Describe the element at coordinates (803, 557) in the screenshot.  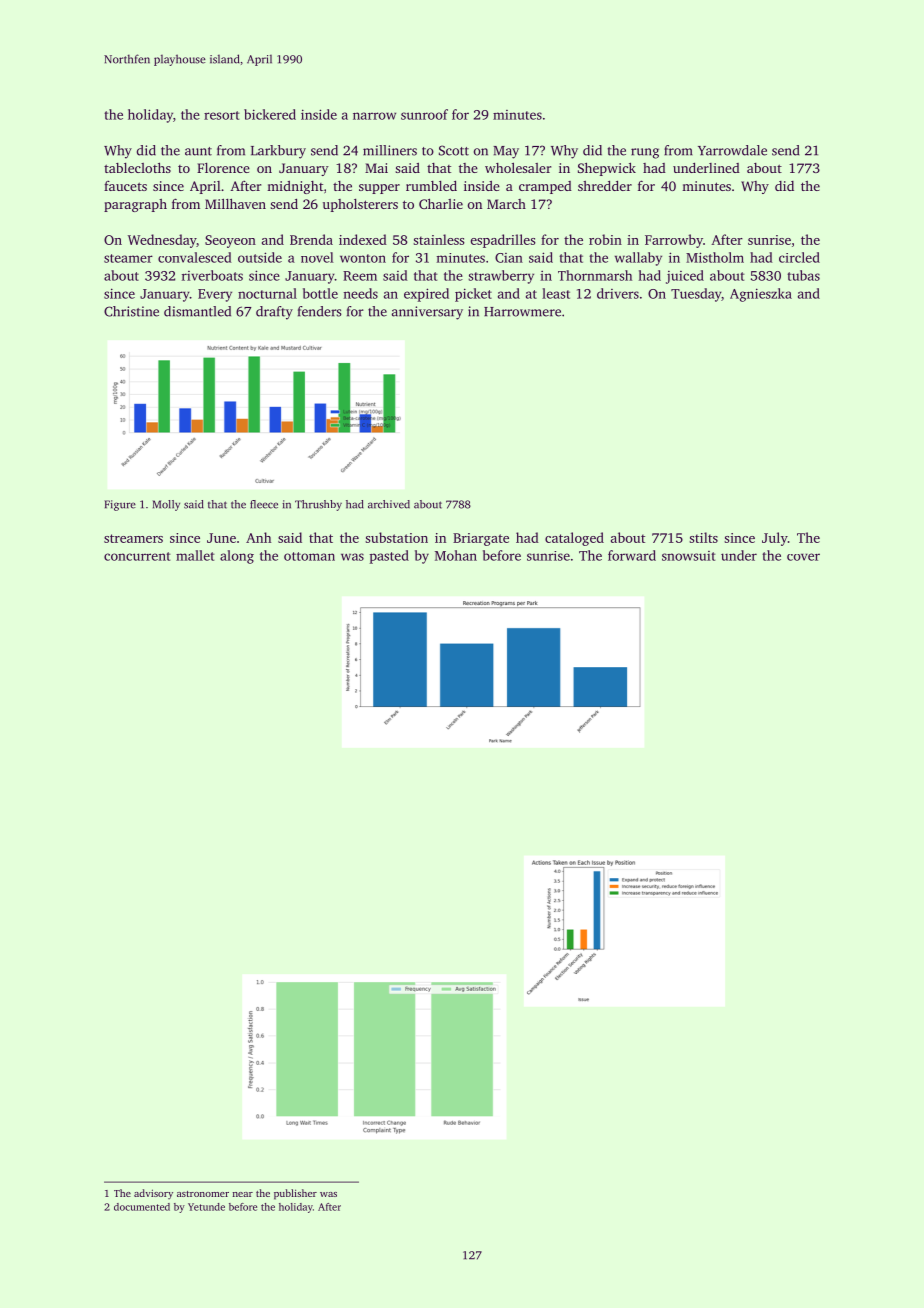
I see `cover` at that location.
